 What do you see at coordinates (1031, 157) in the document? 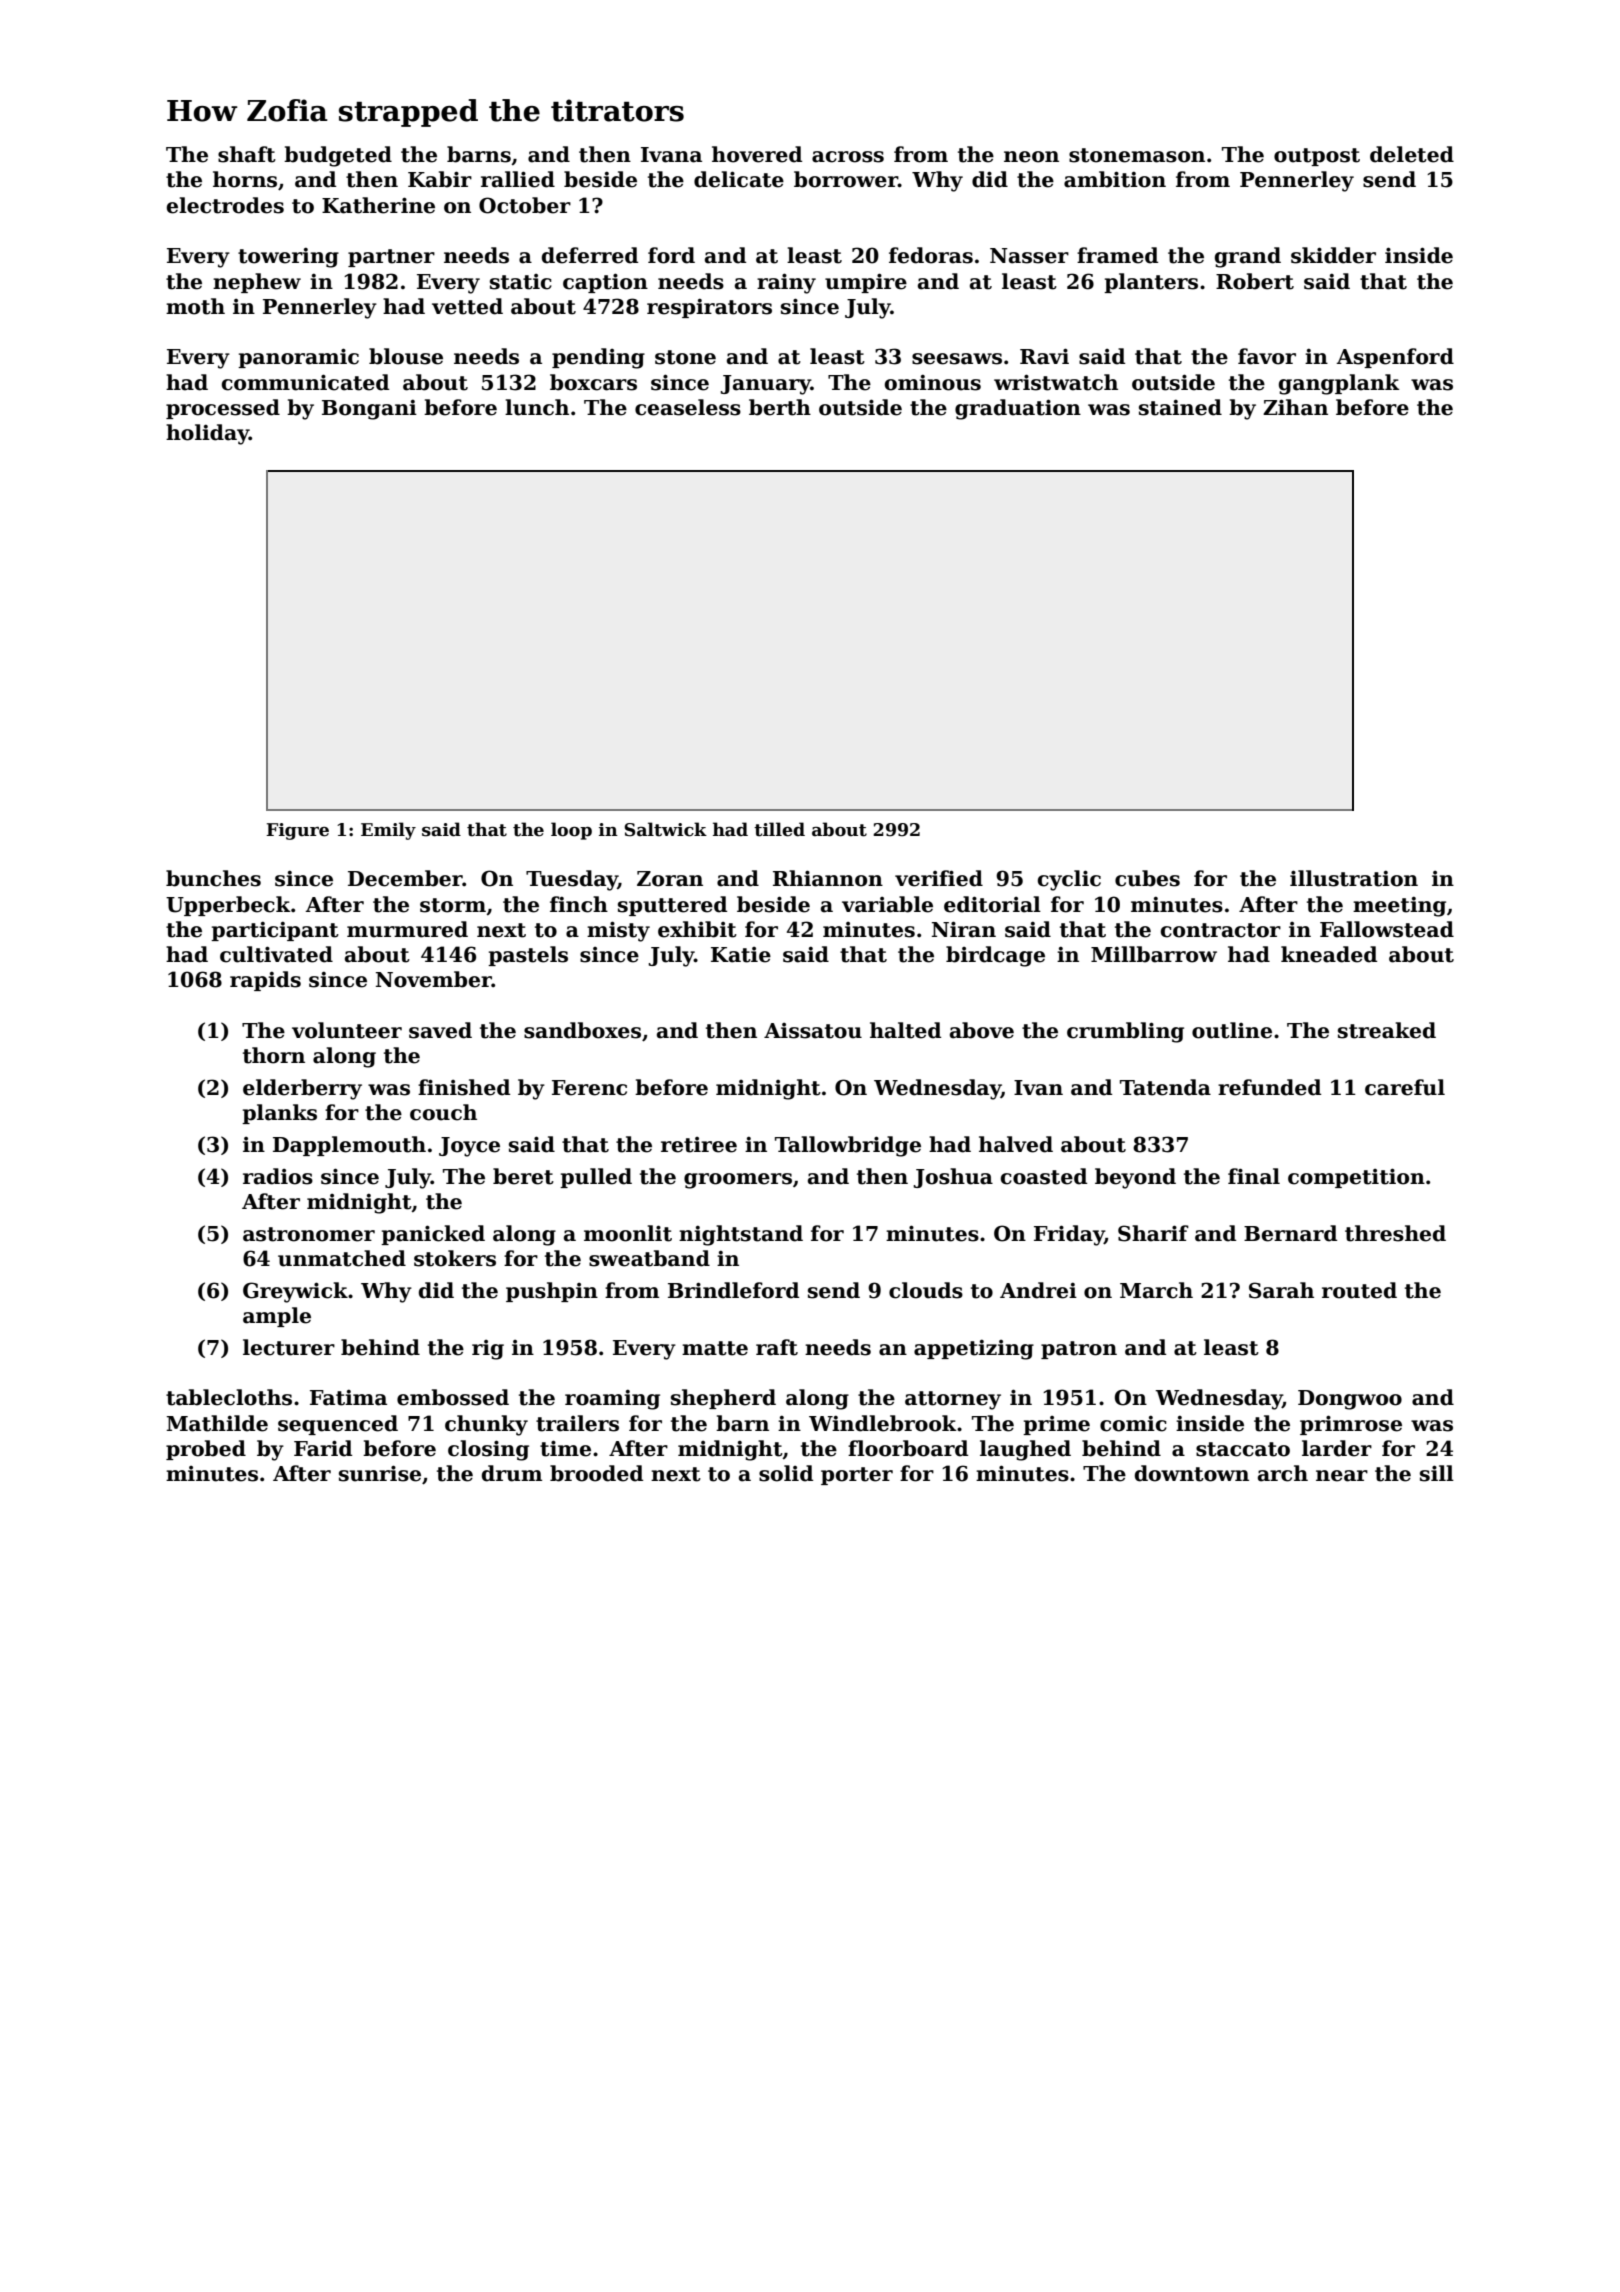
I see `neon` at bounding box center [1031, 157].
